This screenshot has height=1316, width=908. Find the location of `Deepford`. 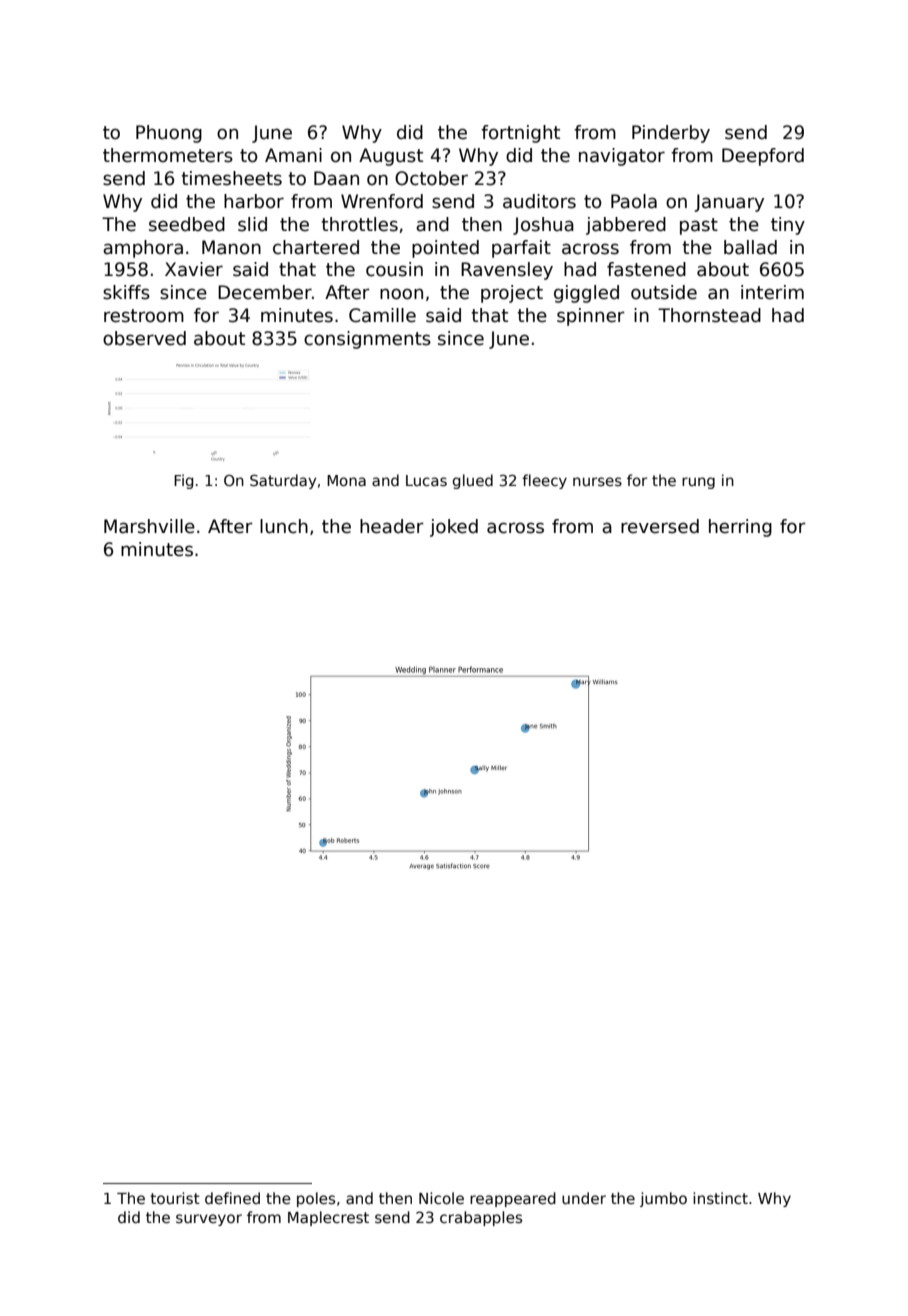

Deepford is located at coordinates (763, 157).
